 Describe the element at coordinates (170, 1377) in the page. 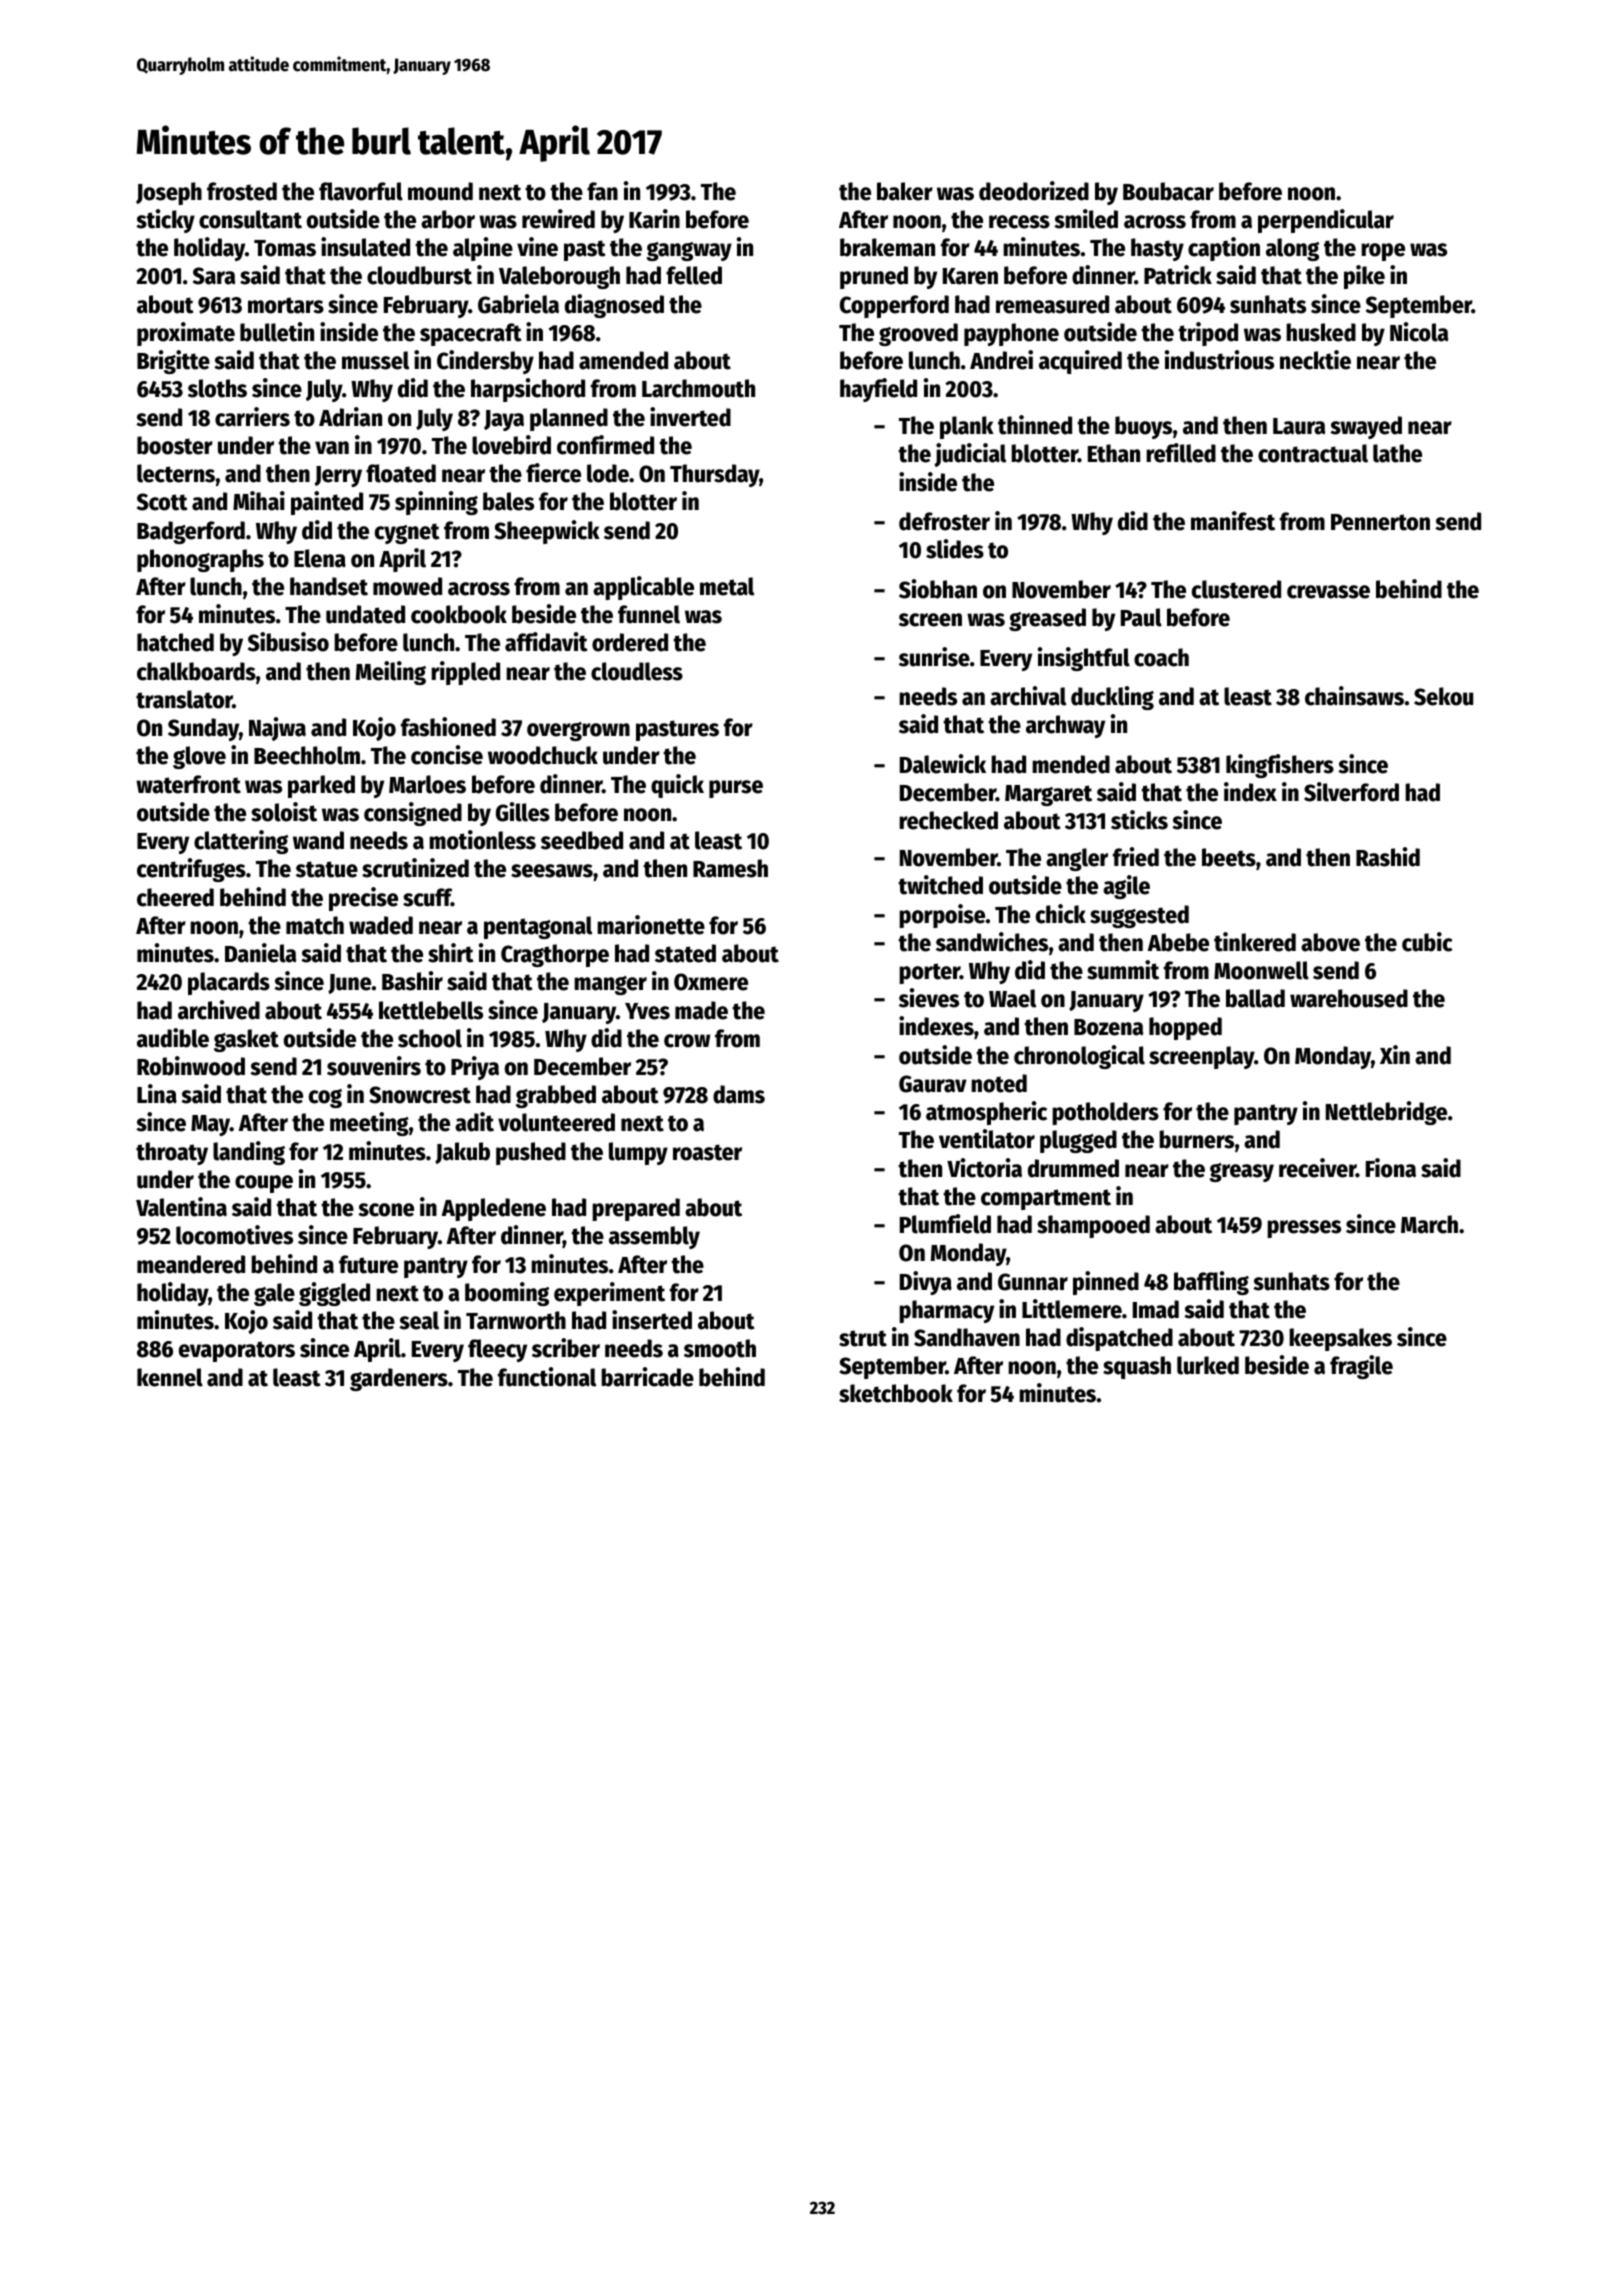

I see `kennel` at that location.
